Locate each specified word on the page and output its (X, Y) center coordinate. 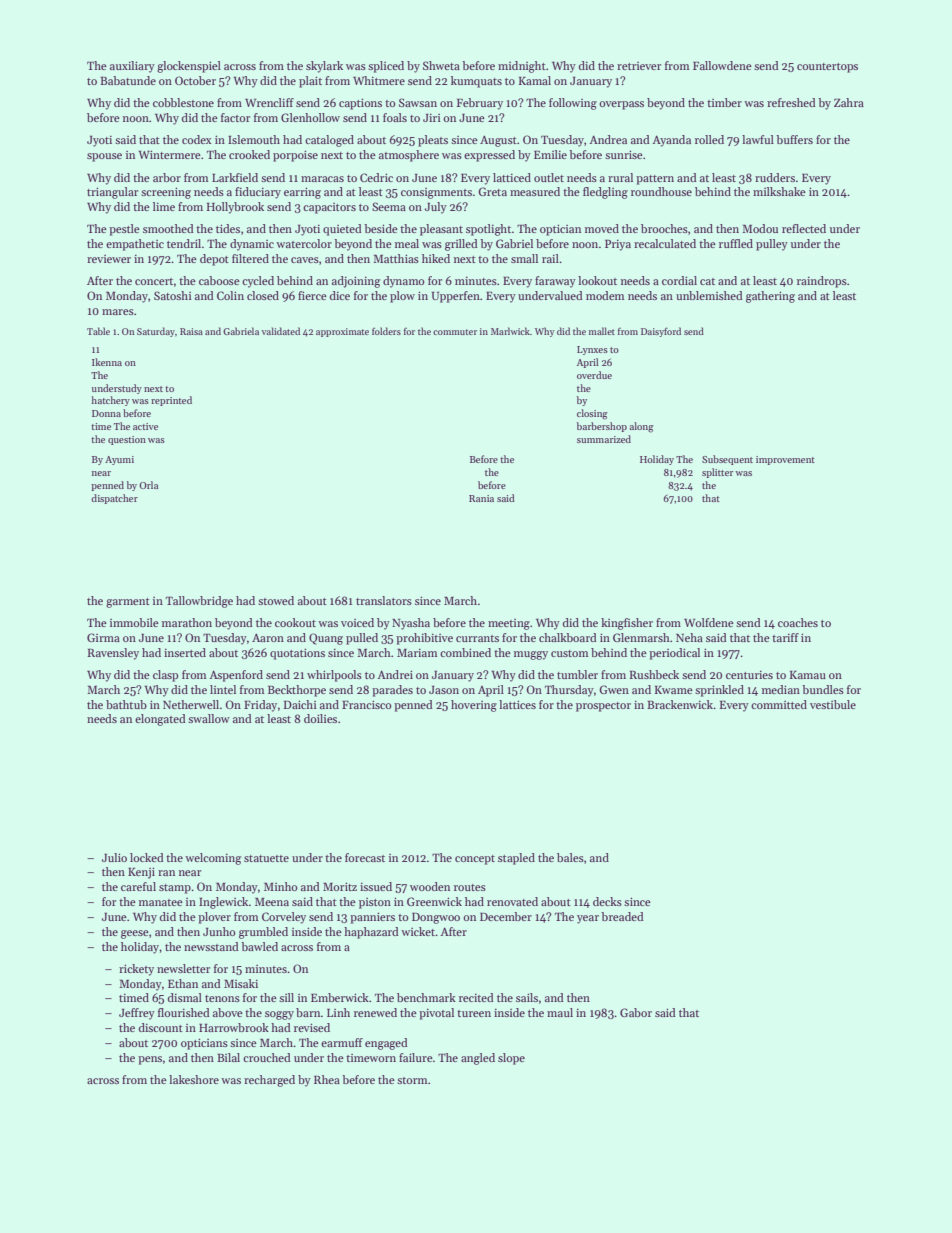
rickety (136, 970)
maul (560, 1012)
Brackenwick (680, 704)
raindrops (822, 282)
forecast (365, 857)
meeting (509, 624)
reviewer (109, 259)
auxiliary (132, 67)
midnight (522, 67)
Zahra (849, 102)
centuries (749, 675)
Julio (114, 857)
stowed (276, 600)
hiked (436, 258)
